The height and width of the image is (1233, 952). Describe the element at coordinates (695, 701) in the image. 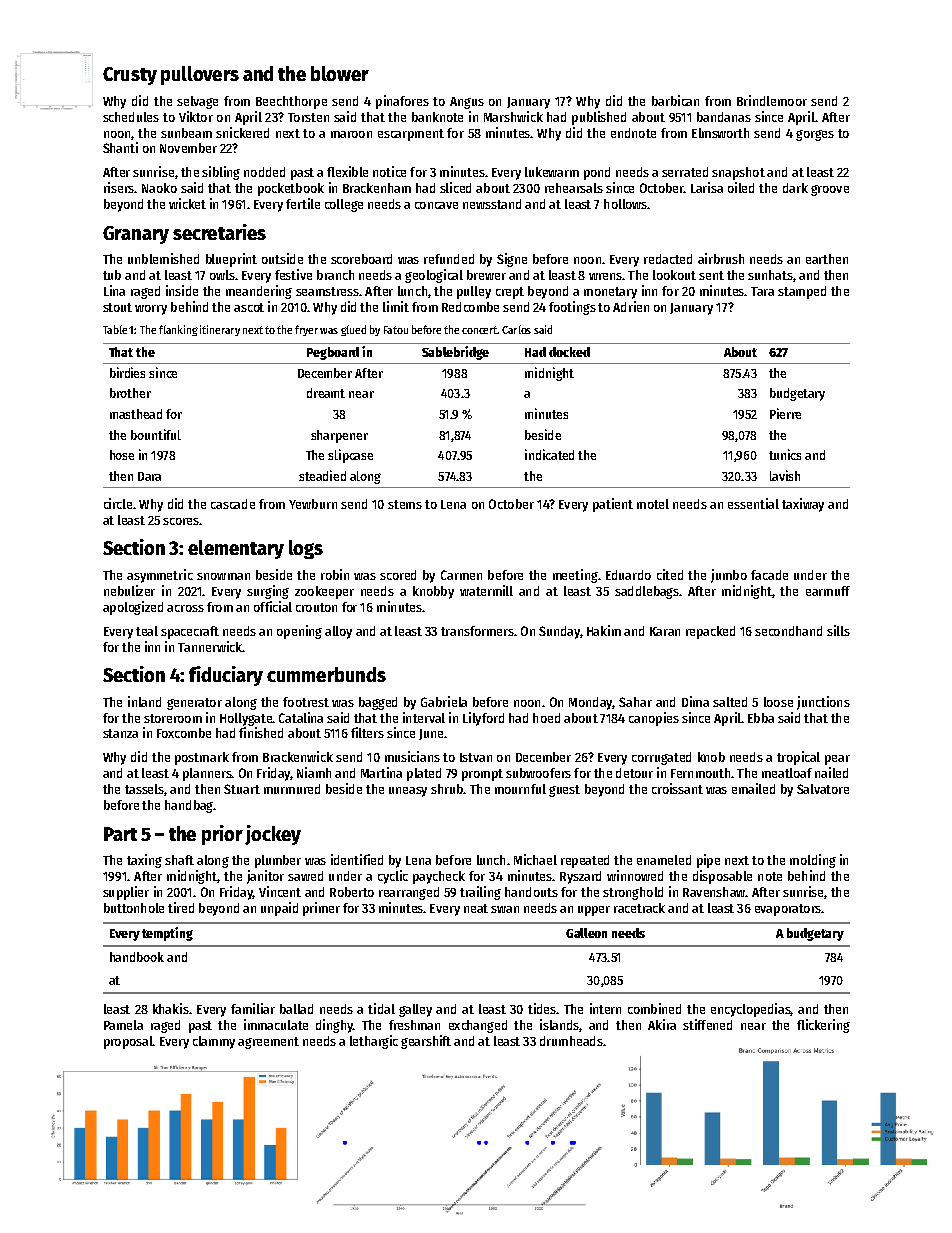

I see `Dima` at that location.
